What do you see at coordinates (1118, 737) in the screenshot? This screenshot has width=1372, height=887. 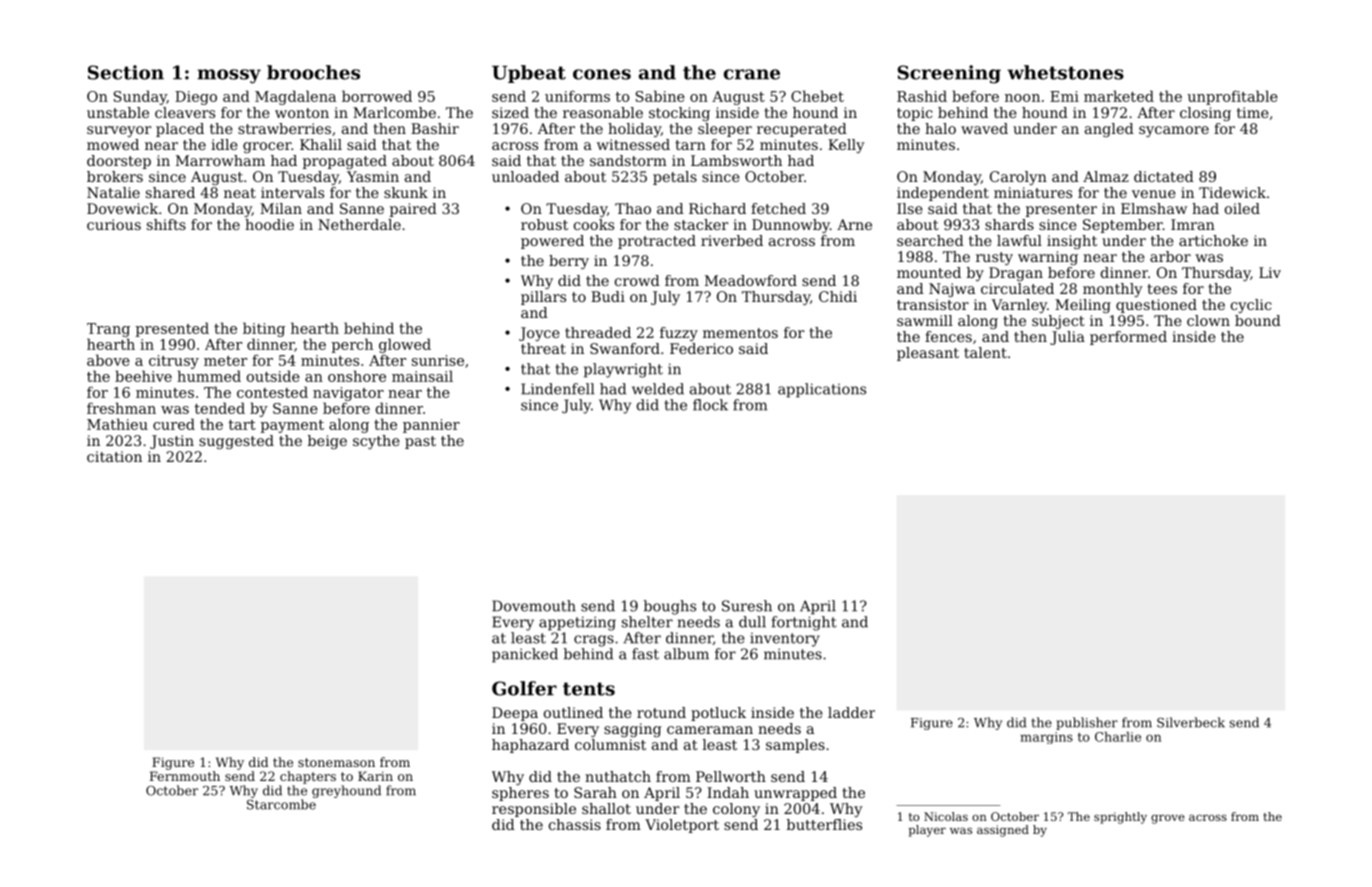 I see `Charlie` at bounding box center [1118, 737].
